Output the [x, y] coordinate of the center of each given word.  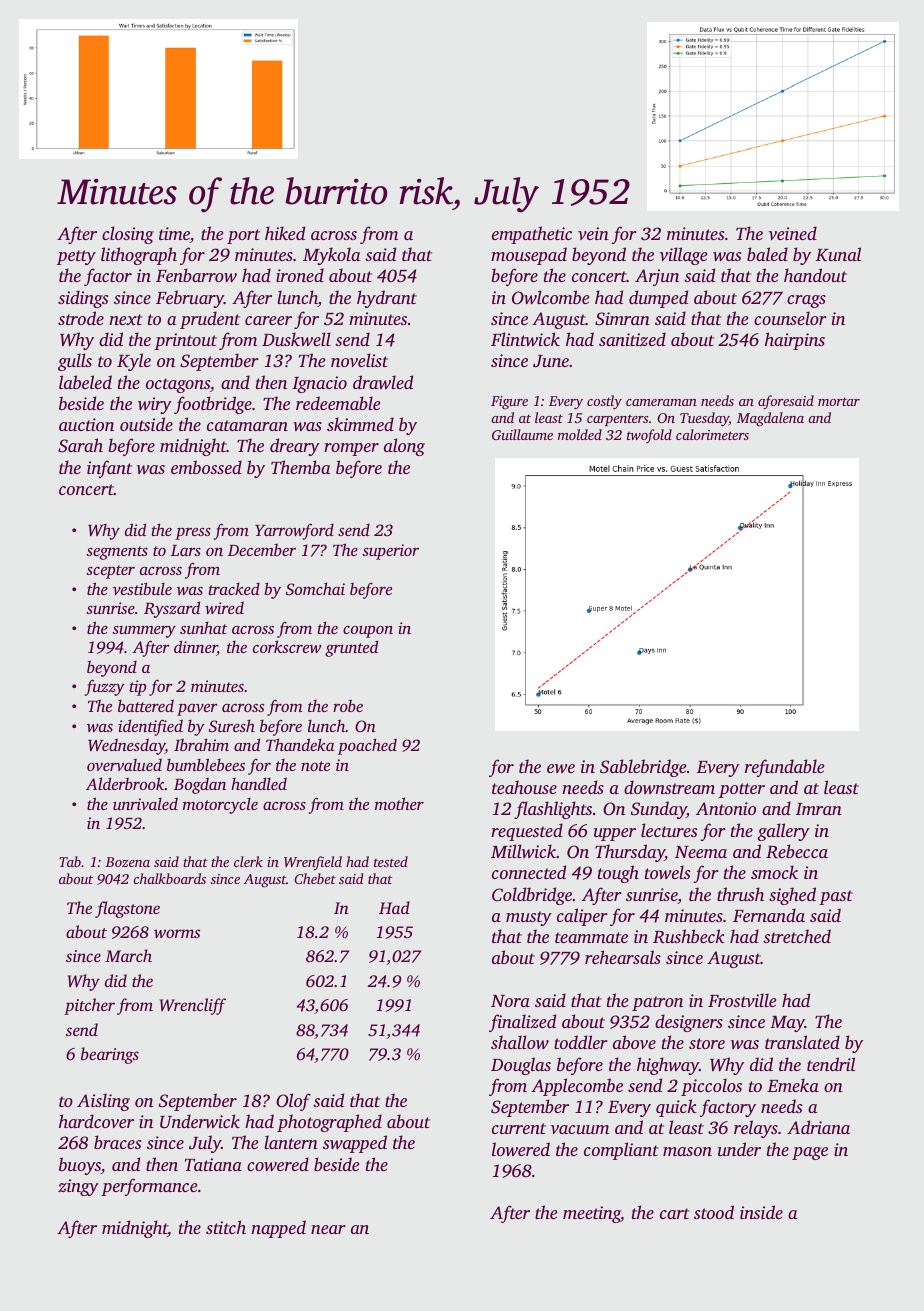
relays [756, 1129]
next [126, 319]
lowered [521, 1149]
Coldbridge [532, 896]
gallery [783, 832]
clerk [248, 861]
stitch [226, 1227]
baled [767, 254]
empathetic [532, 235]
